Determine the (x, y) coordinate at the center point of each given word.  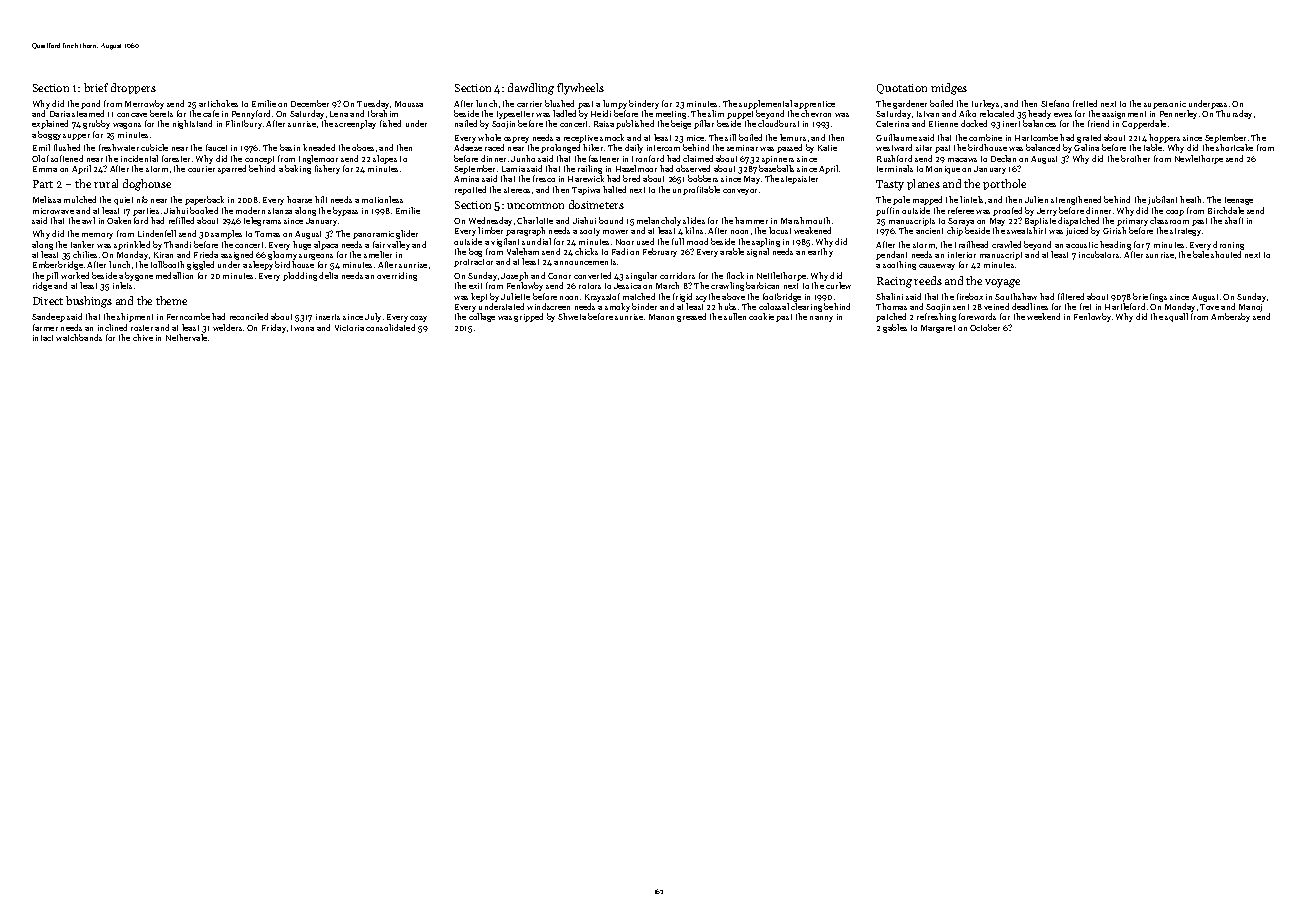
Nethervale (186, 337)
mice (695, 138)
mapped (927, 200)
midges (949, 89)
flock (735, 275)
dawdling (531, 89)
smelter (378, 254)
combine (985, 137)
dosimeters (596, 204)
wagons (127, 126)
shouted (1226, 254)
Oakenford (127, 220)
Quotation (902, 89)
